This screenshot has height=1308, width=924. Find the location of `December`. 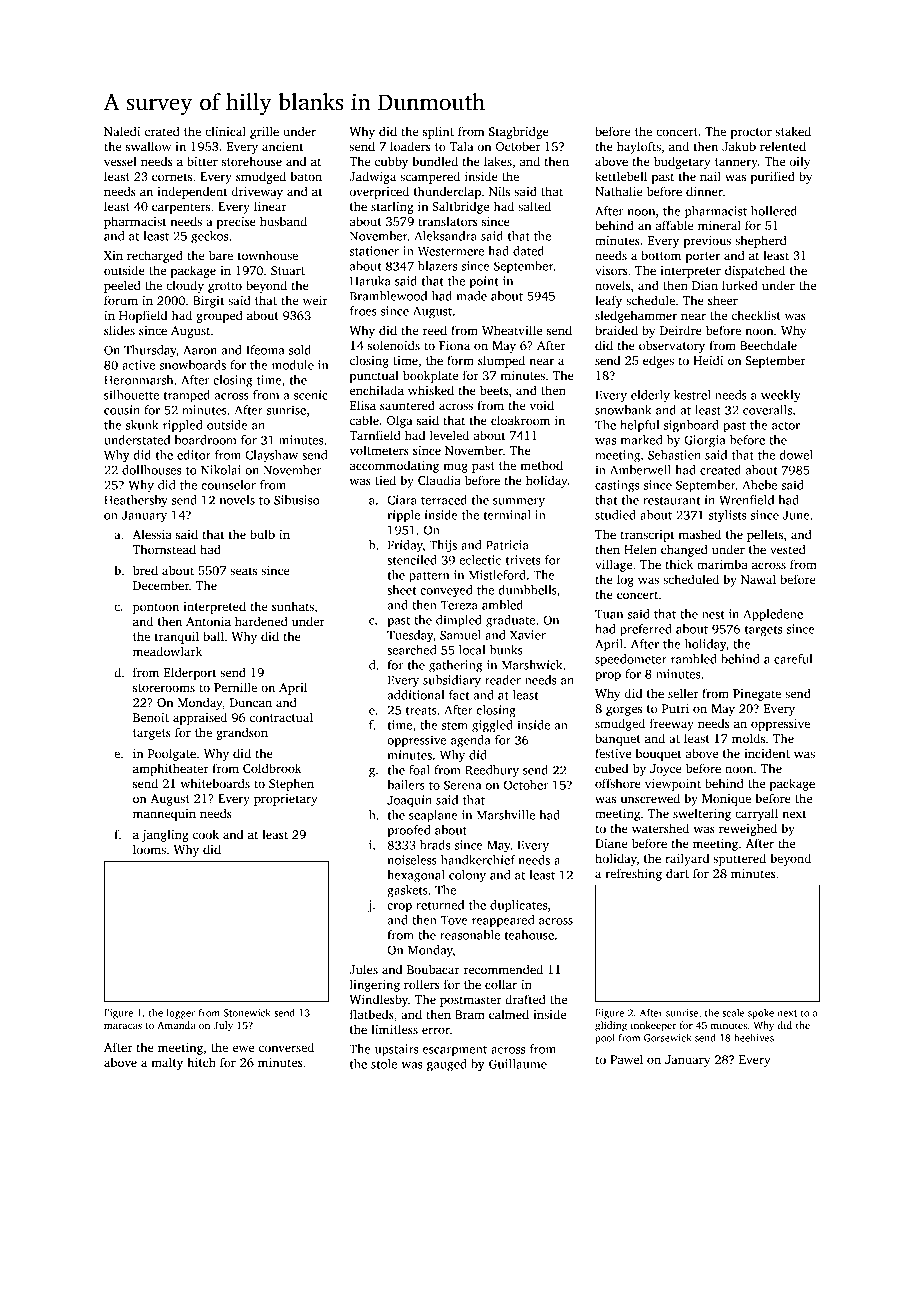

December is located at coordinates (161, 585).
